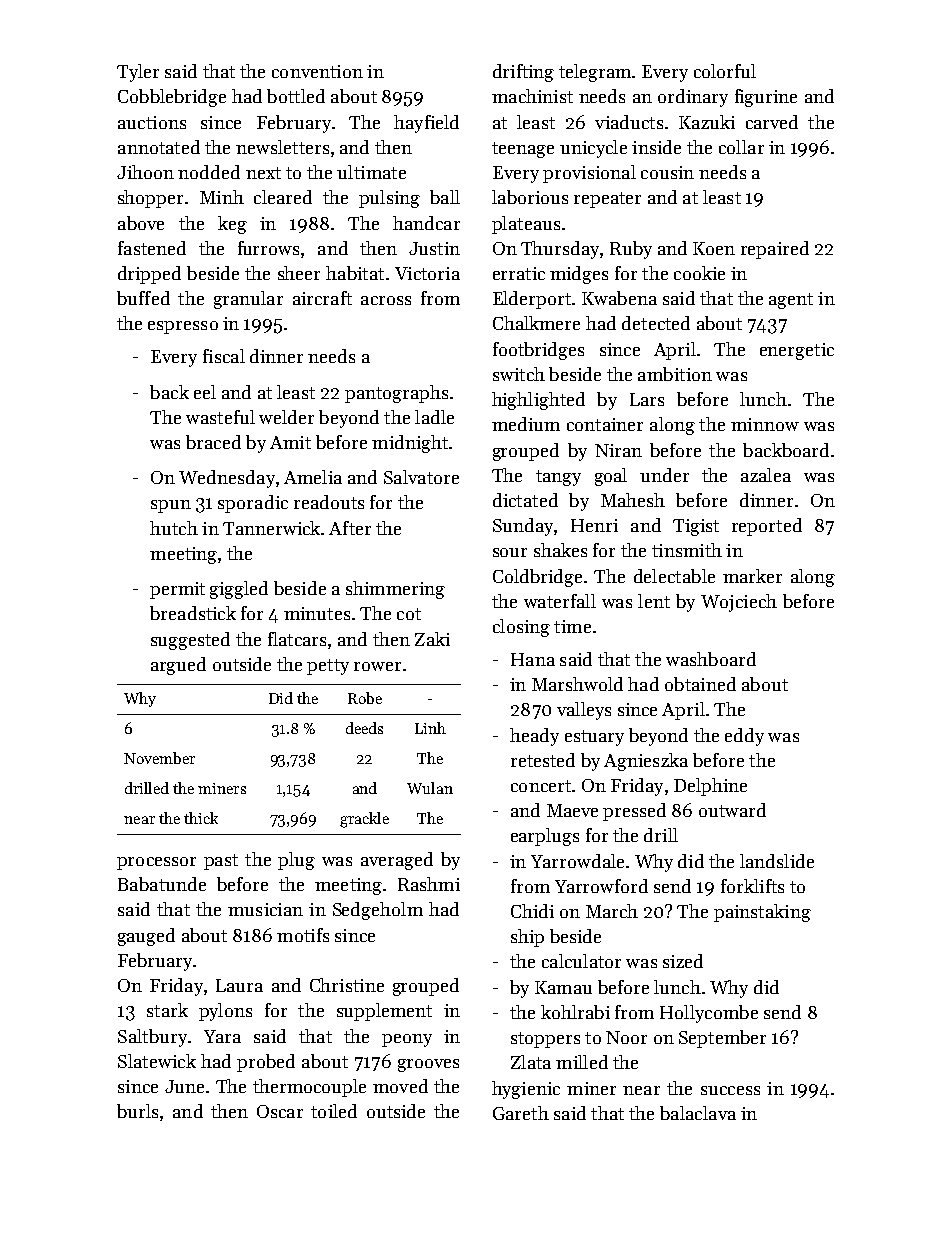  I want to click on under, so click(664, 475).
